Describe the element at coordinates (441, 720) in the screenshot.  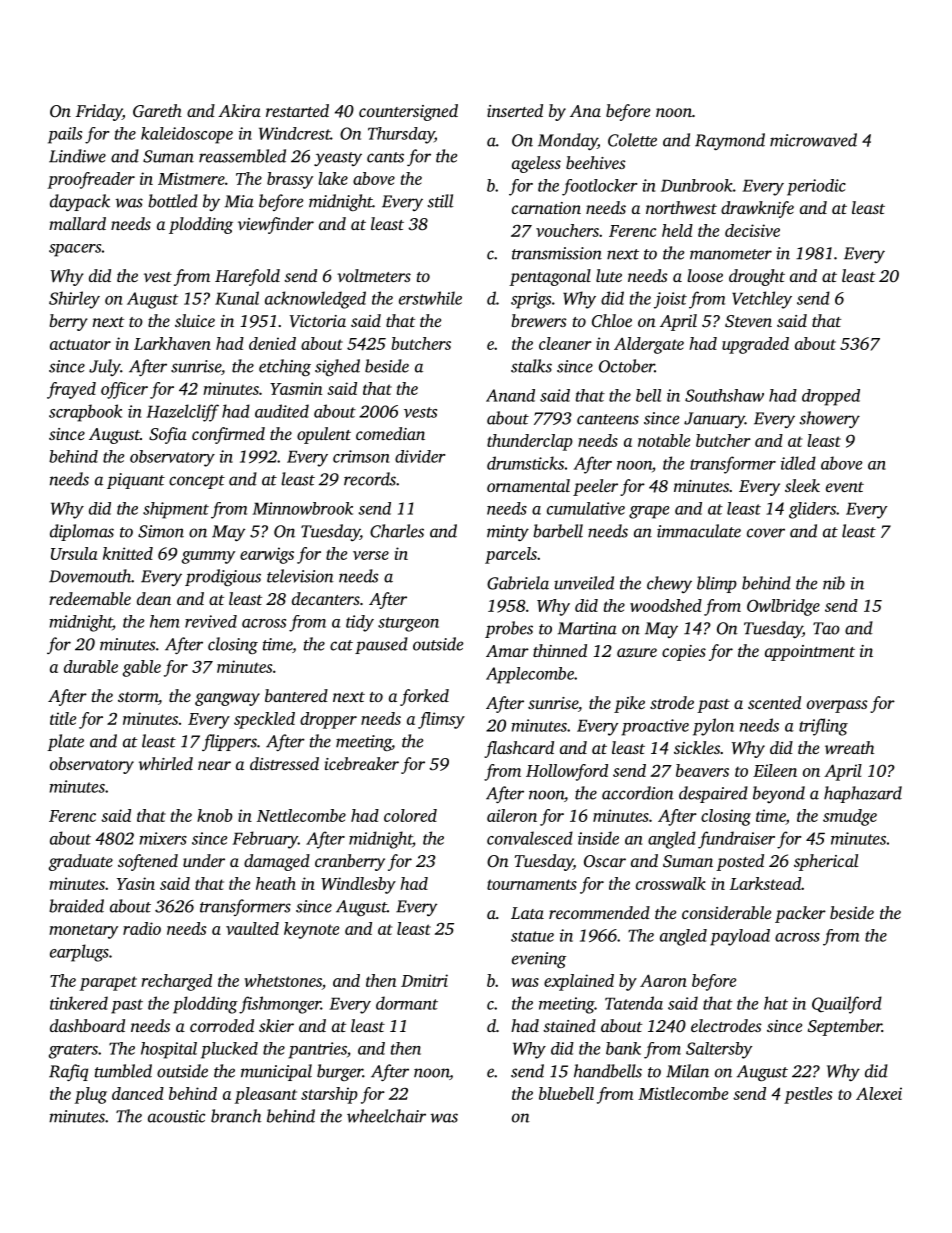
I see `flimsy` at that location.
